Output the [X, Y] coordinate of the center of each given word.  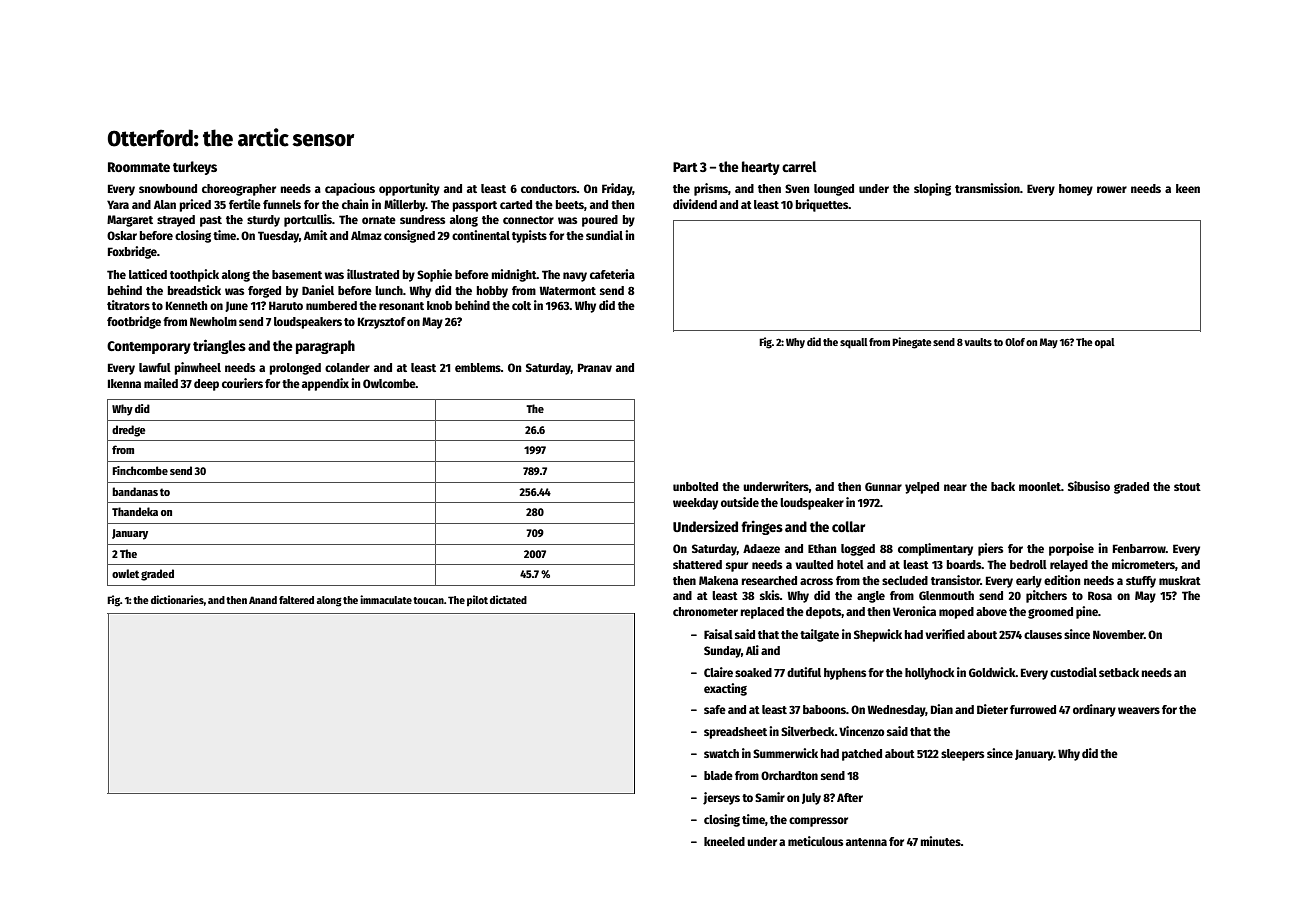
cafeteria [612, 274]
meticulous [815, 841]
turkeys [195, 168]
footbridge [134, 322]
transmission [987, 188]
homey [1076, 190]
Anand [263, 600]
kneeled [724, 841]
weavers [1139, 710]
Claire [718, 672]
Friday [617, 189]
